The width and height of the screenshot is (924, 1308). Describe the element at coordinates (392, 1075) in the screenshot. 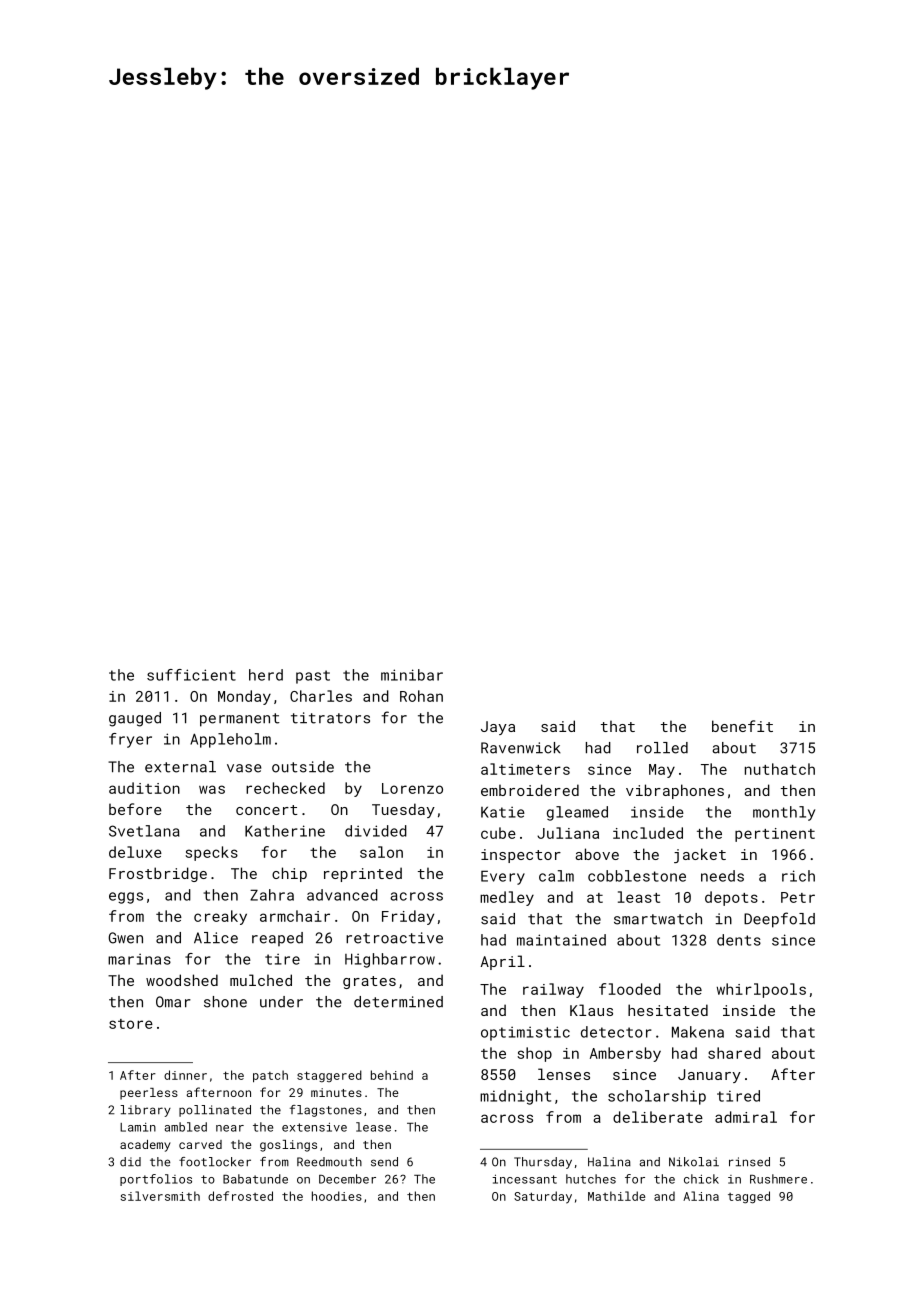

I see `behind` at that location.
